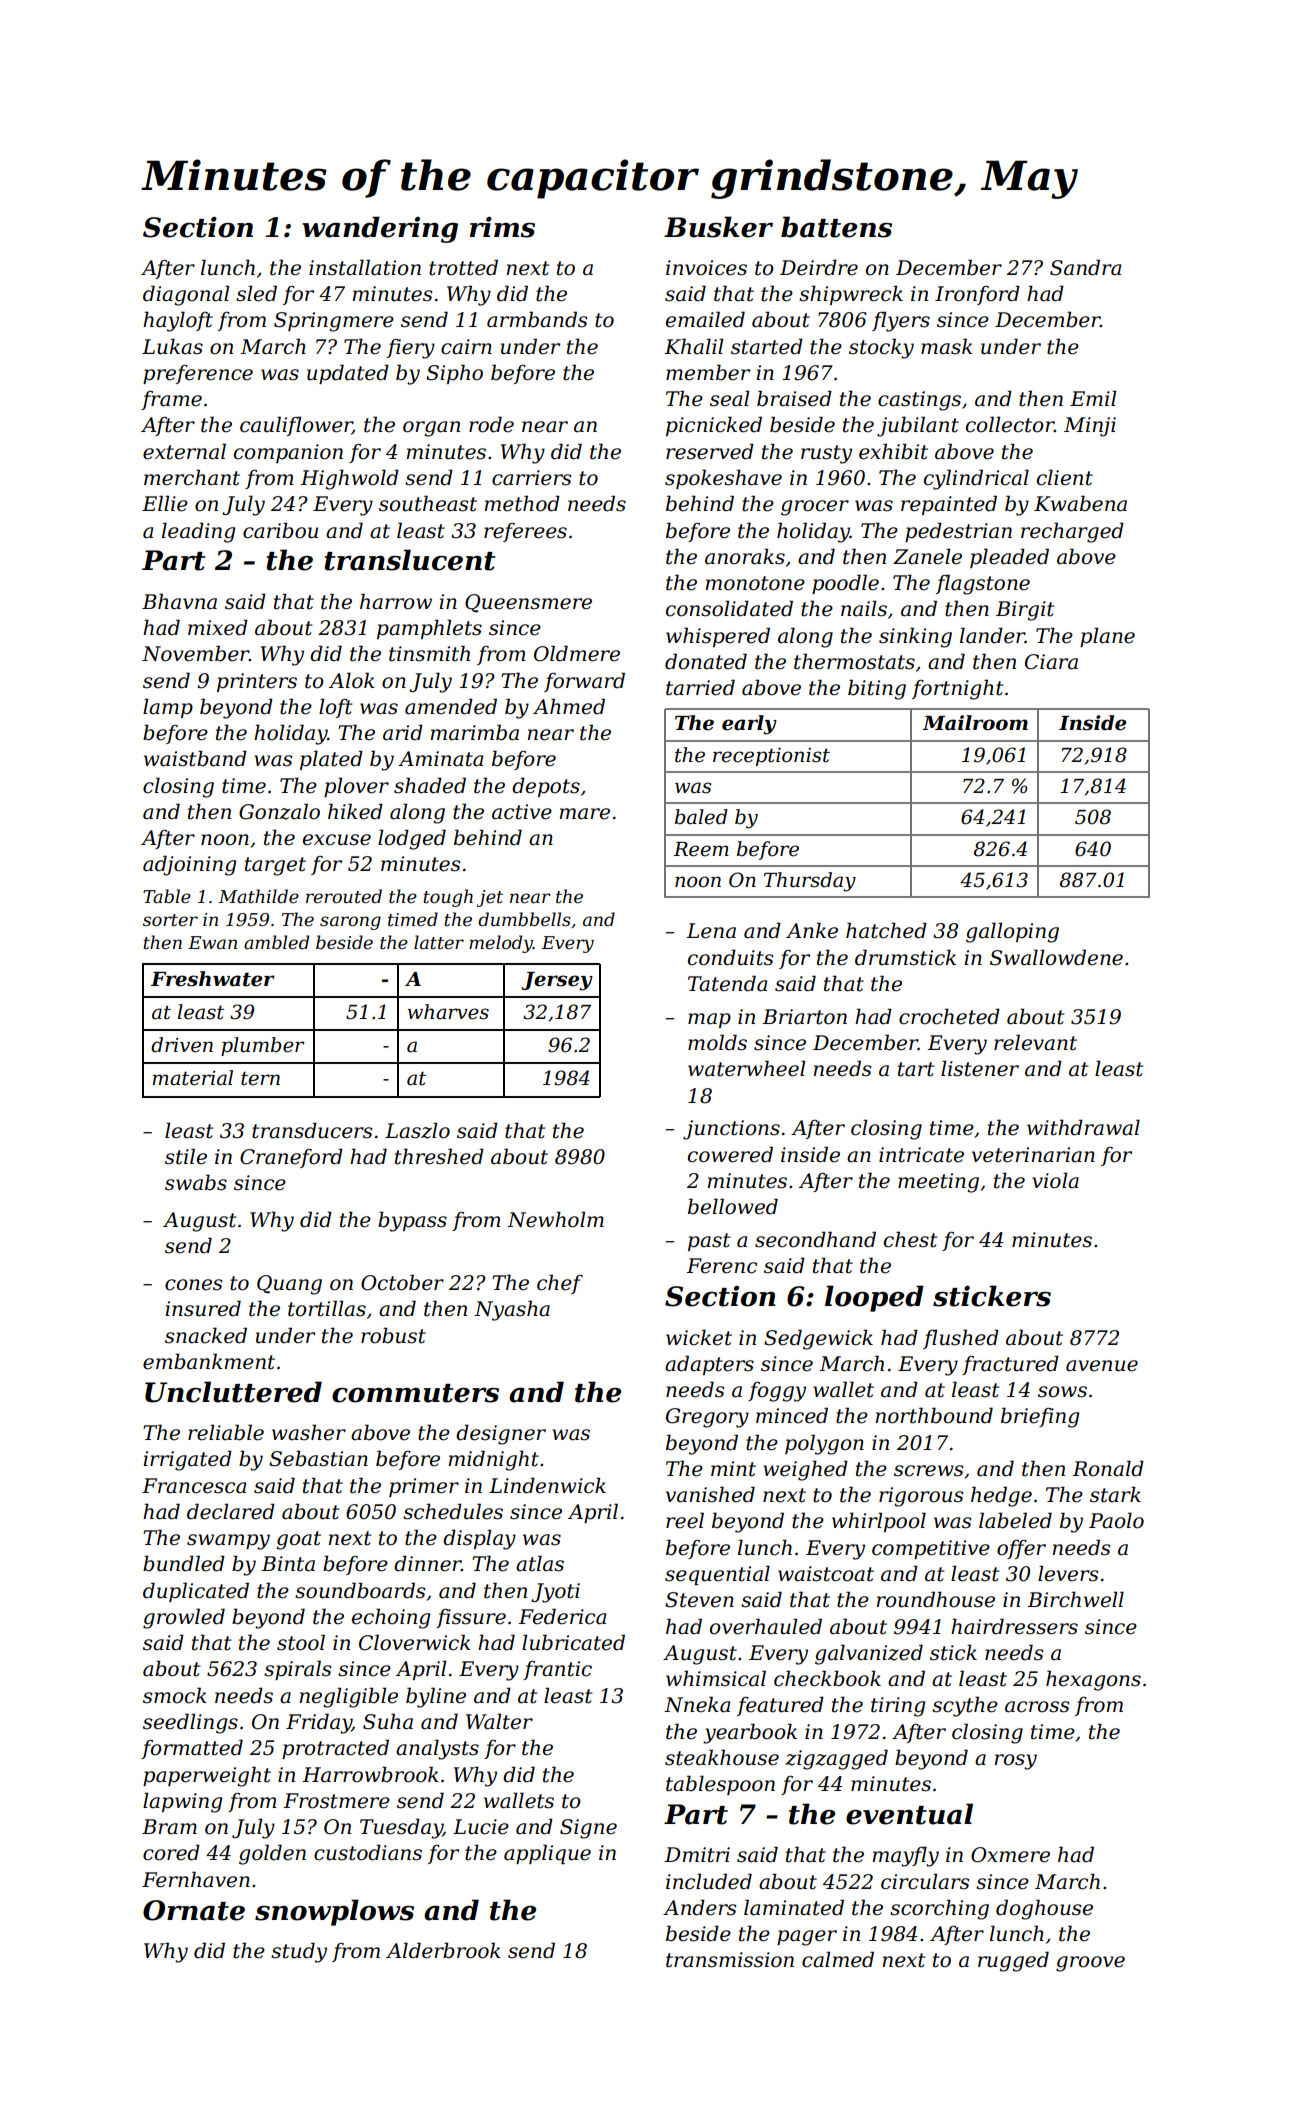 The height and width of the screenshot is (2128, 1292). I want to click on flushed, so click(961, 1339).
